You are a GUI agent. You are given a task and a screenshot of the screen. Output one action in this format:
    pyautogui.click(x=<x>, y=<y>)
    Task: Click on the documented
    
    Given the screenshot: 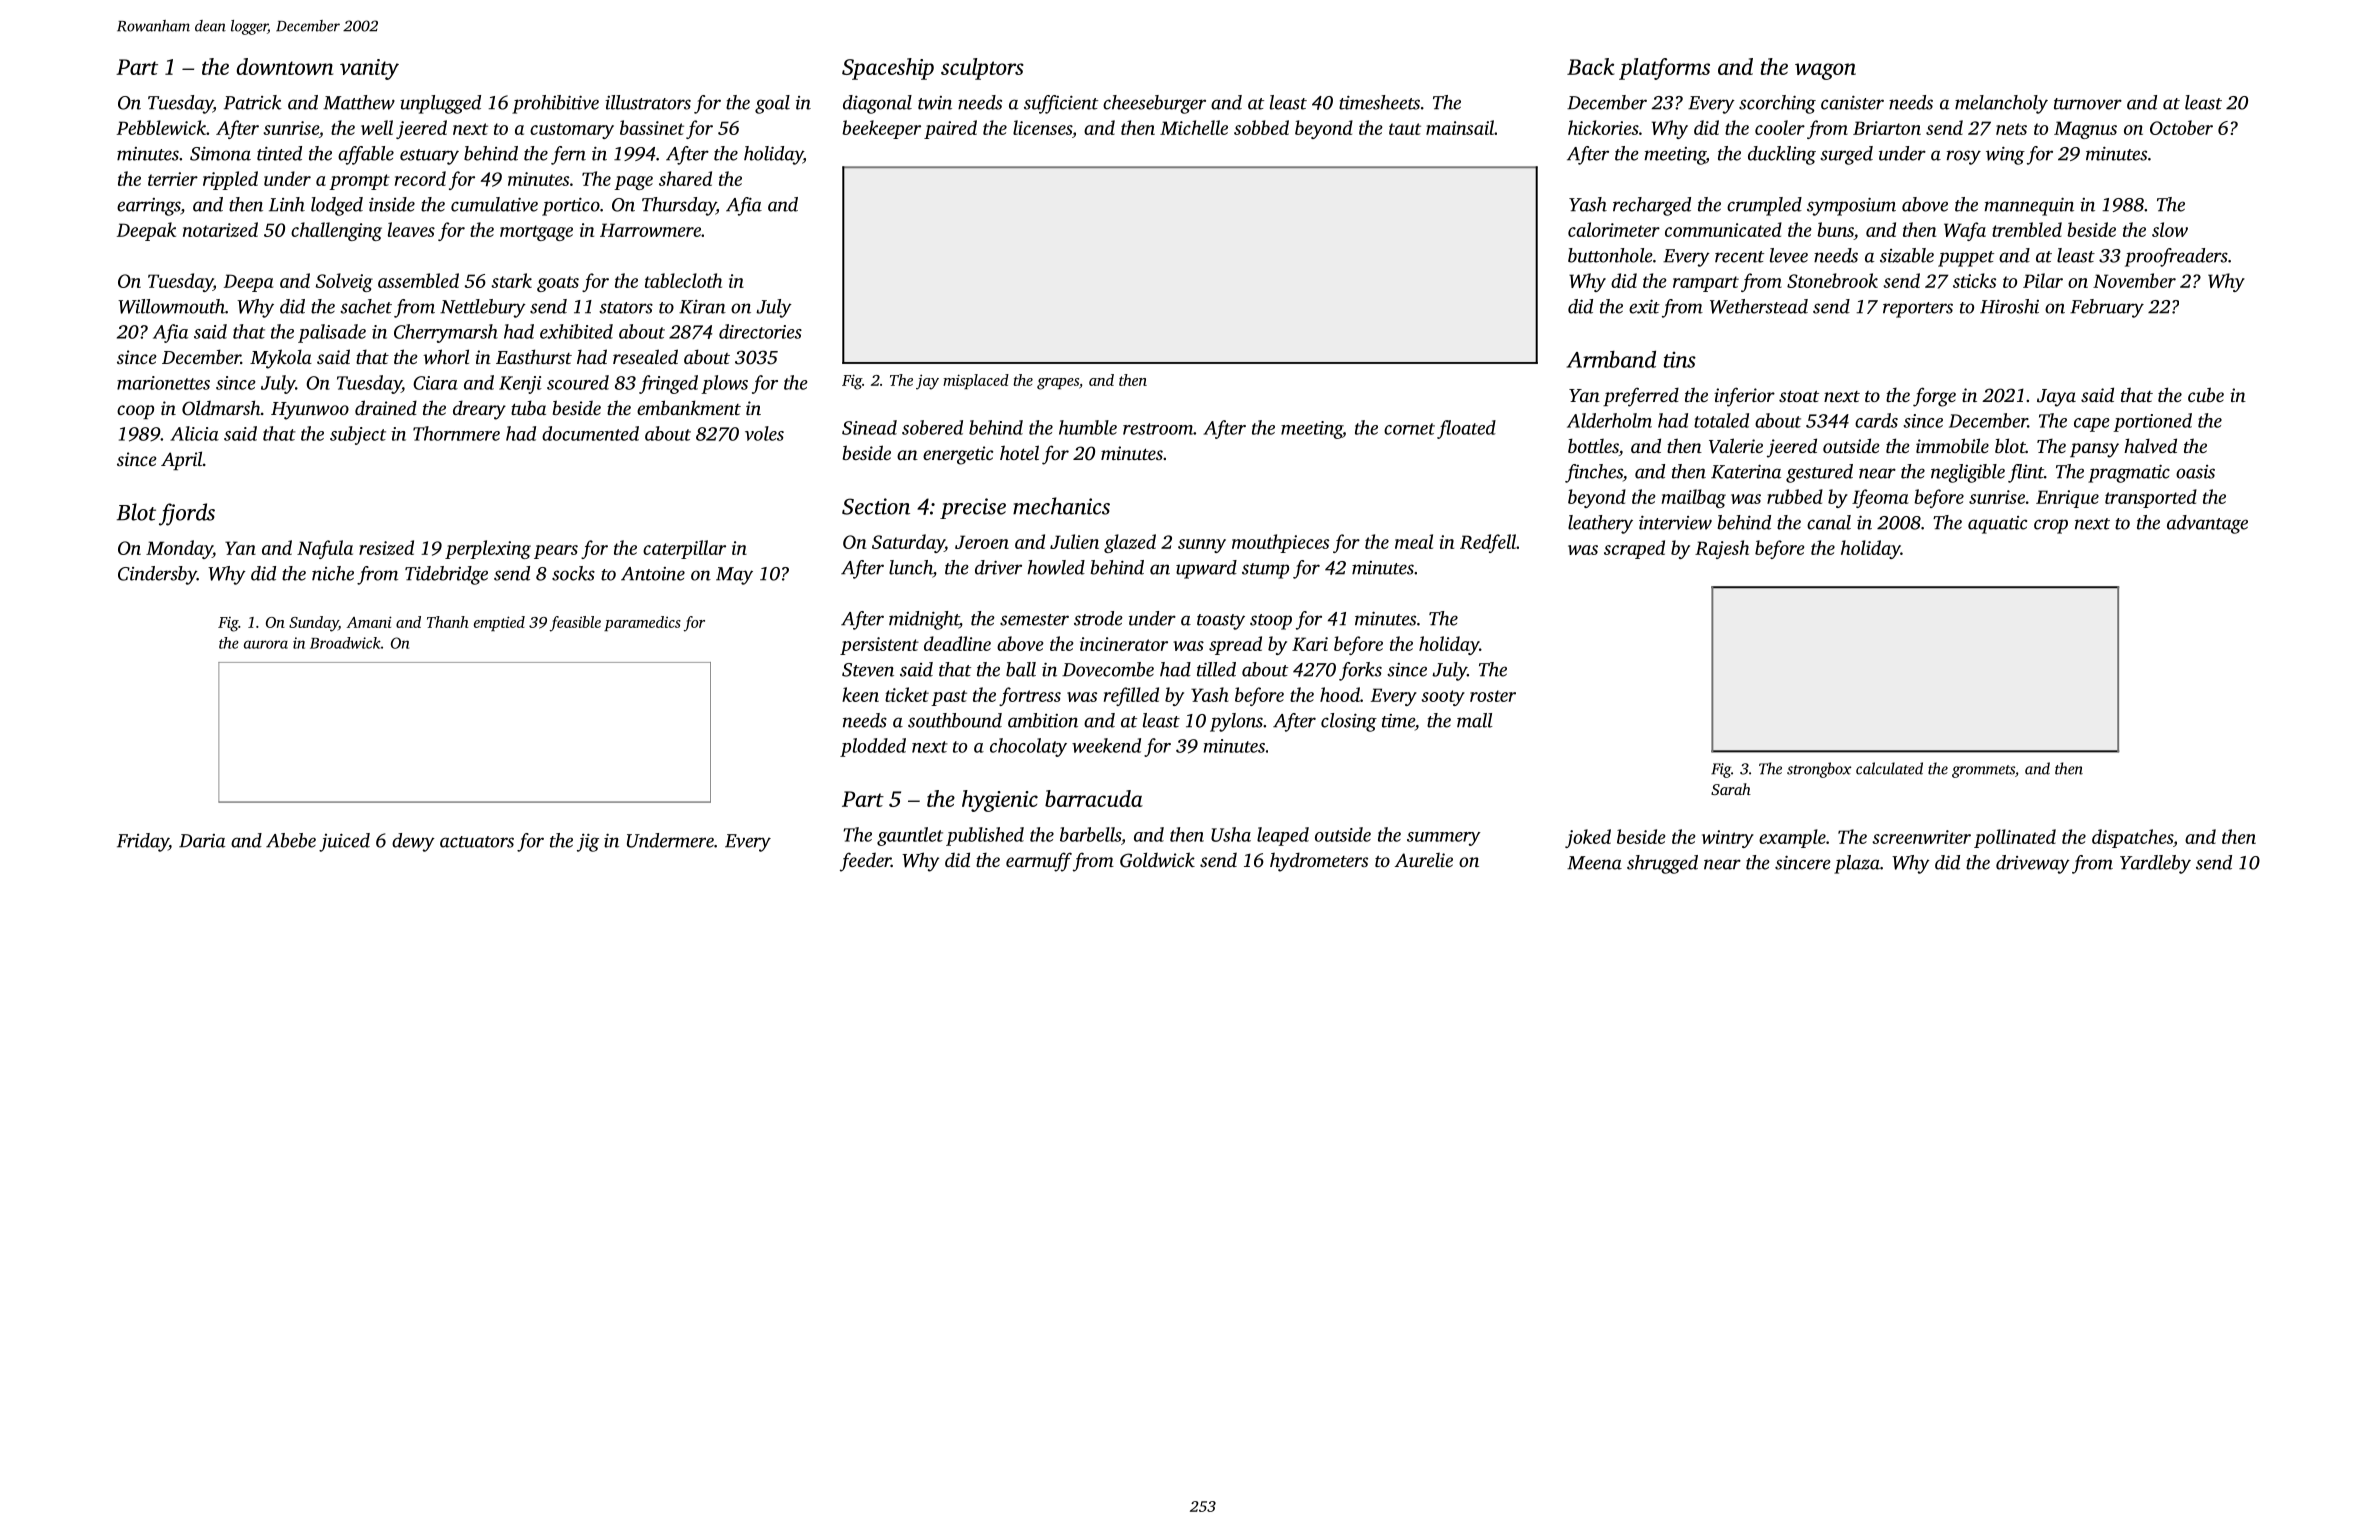 What is the action you would take?
    pyautogui.click(x=590, y=433)
